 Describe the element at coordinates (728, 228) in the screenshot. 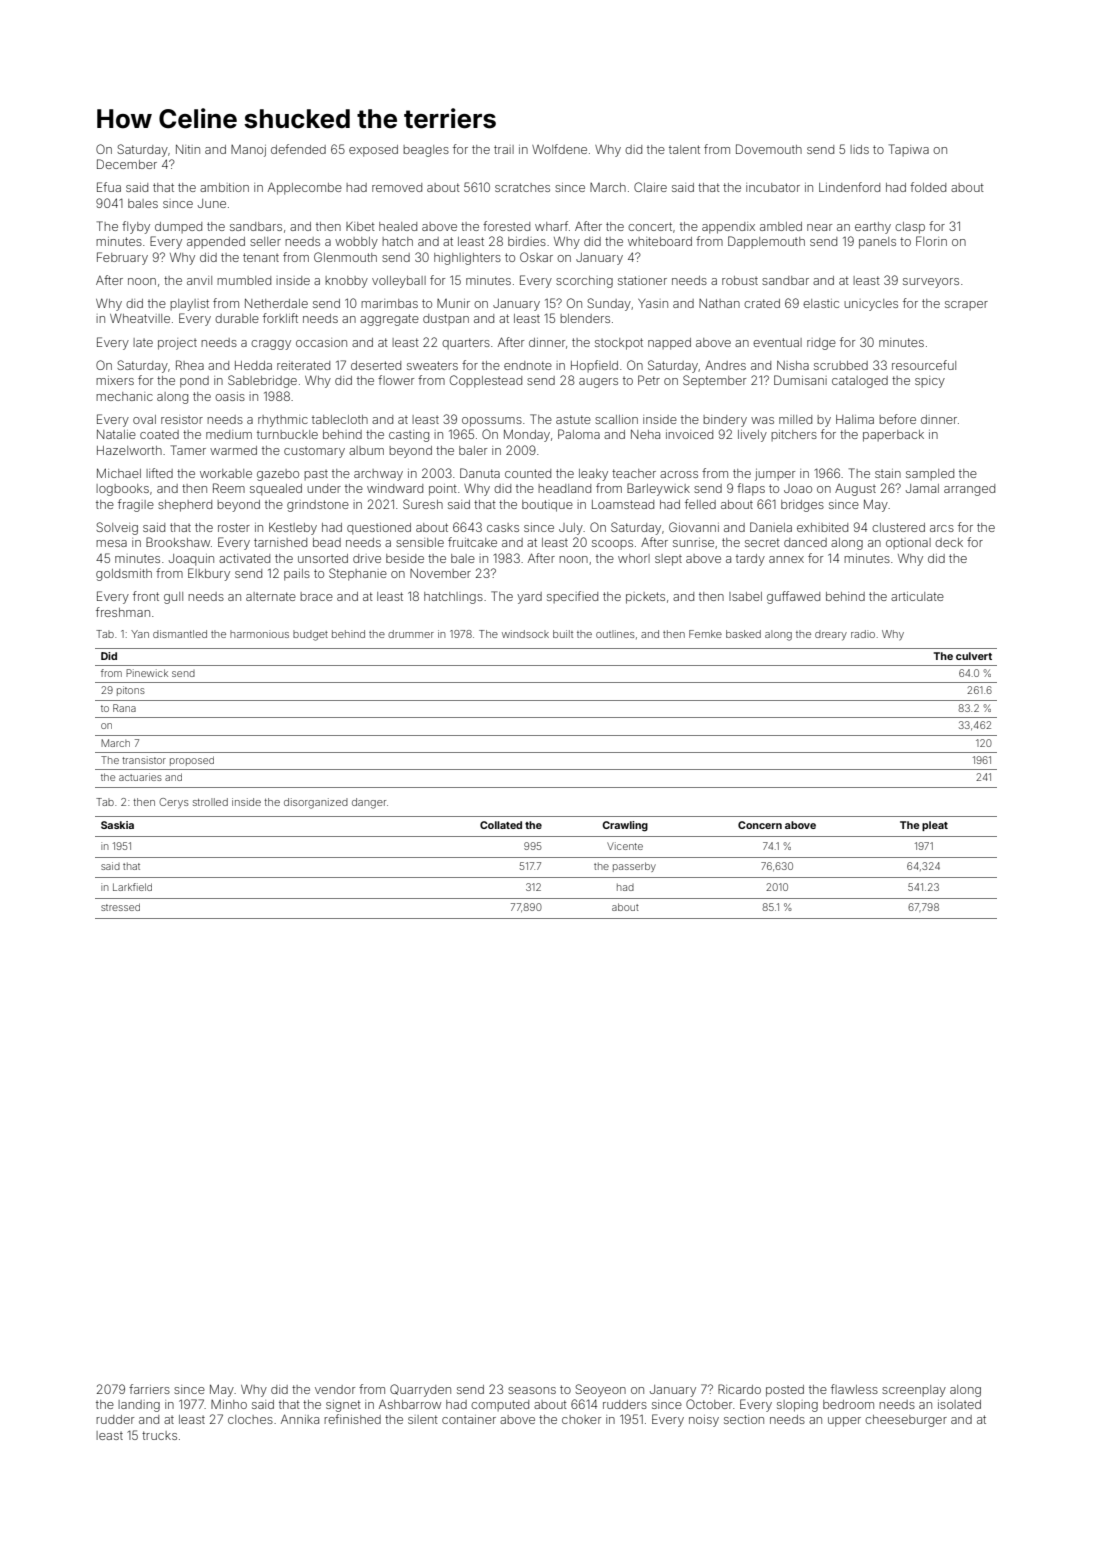

I see `appendix` at that location.
